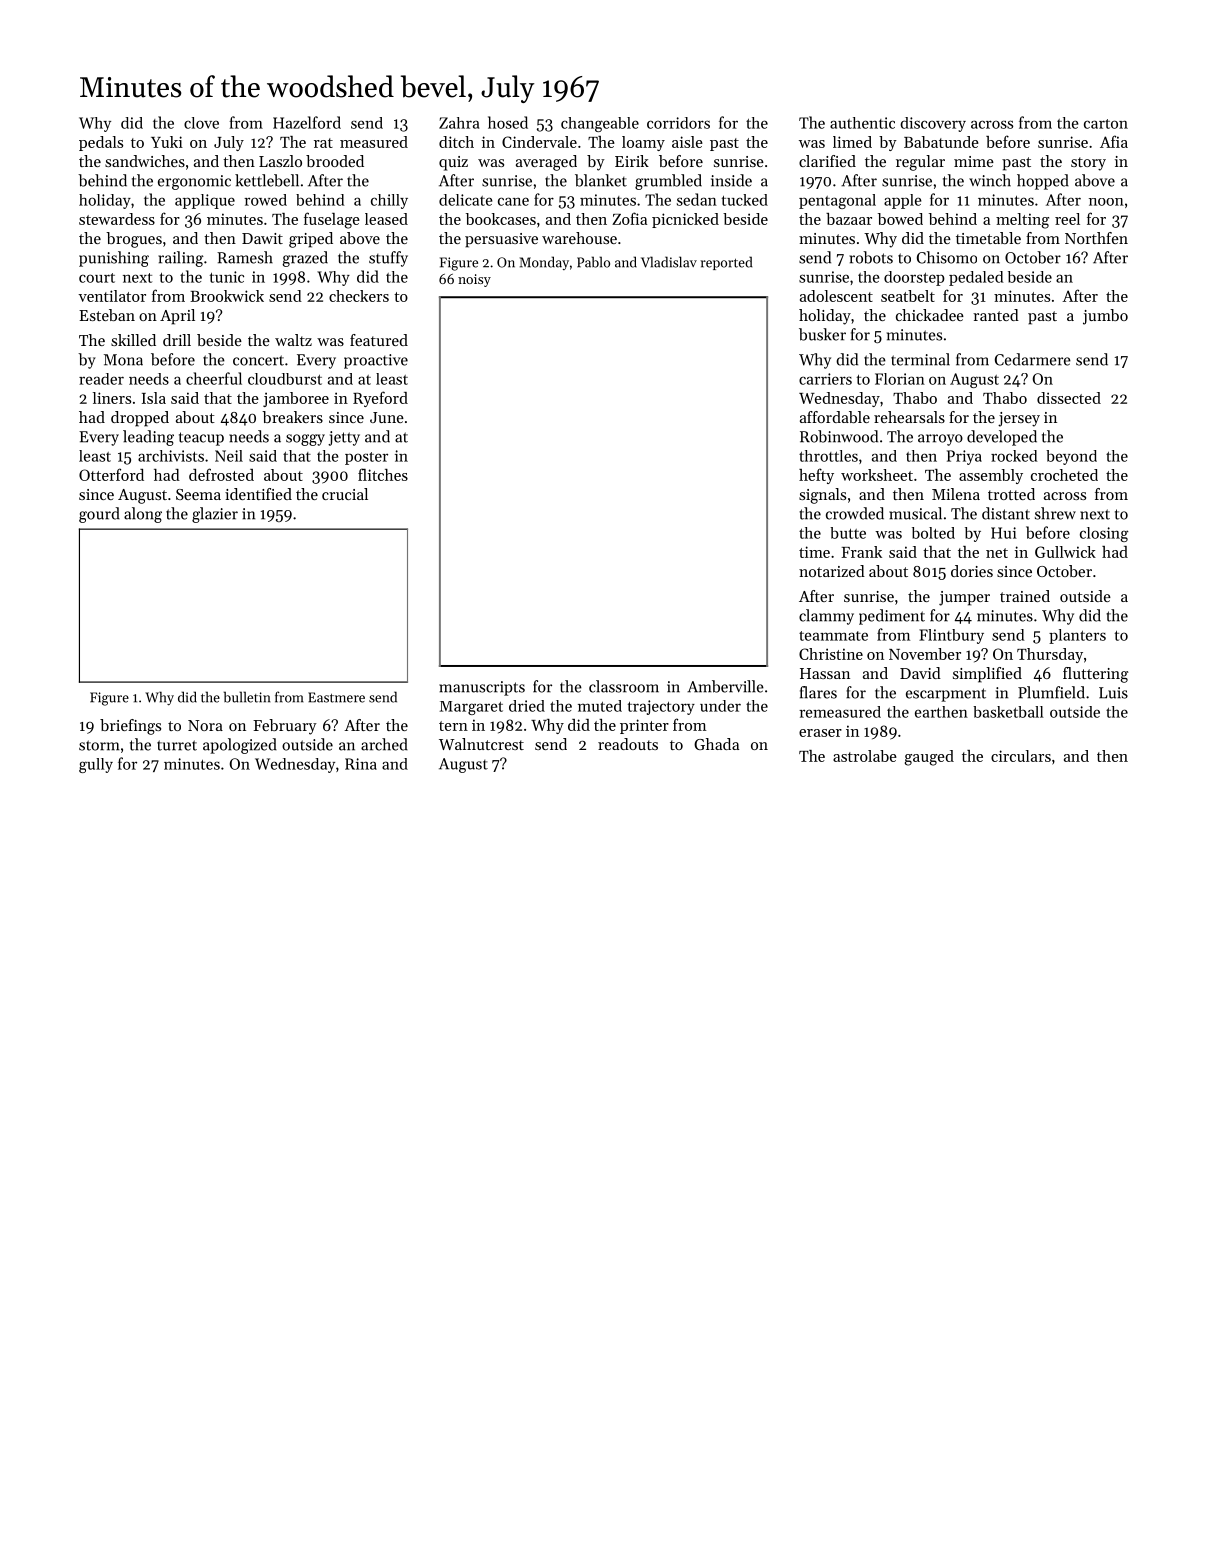 The image size is (1207, 1562). I want to click on trained, so click(1025, 596).
